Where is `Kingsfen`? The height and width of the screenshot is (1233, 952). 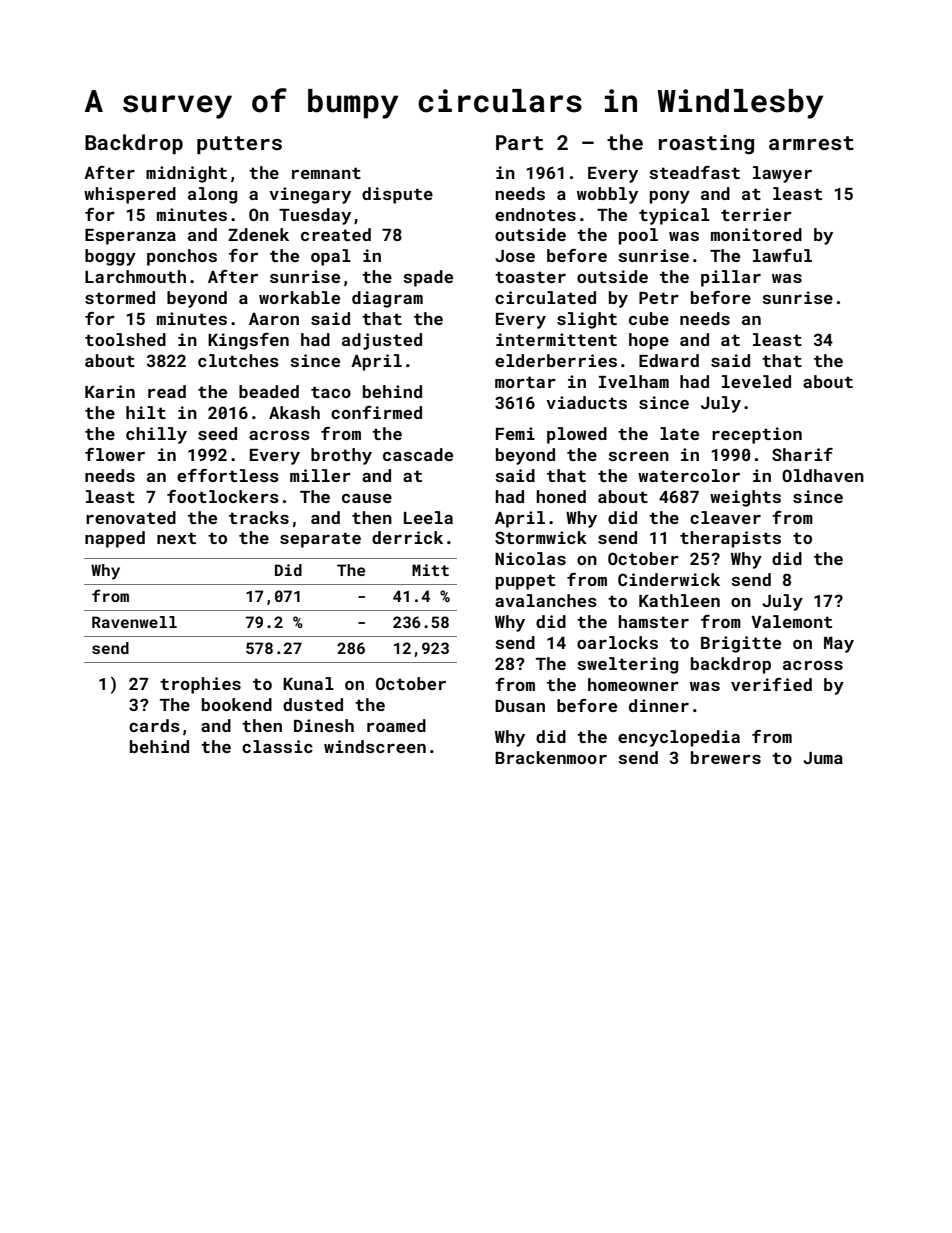 Kingsfen is located at coordinates (248, 341).
